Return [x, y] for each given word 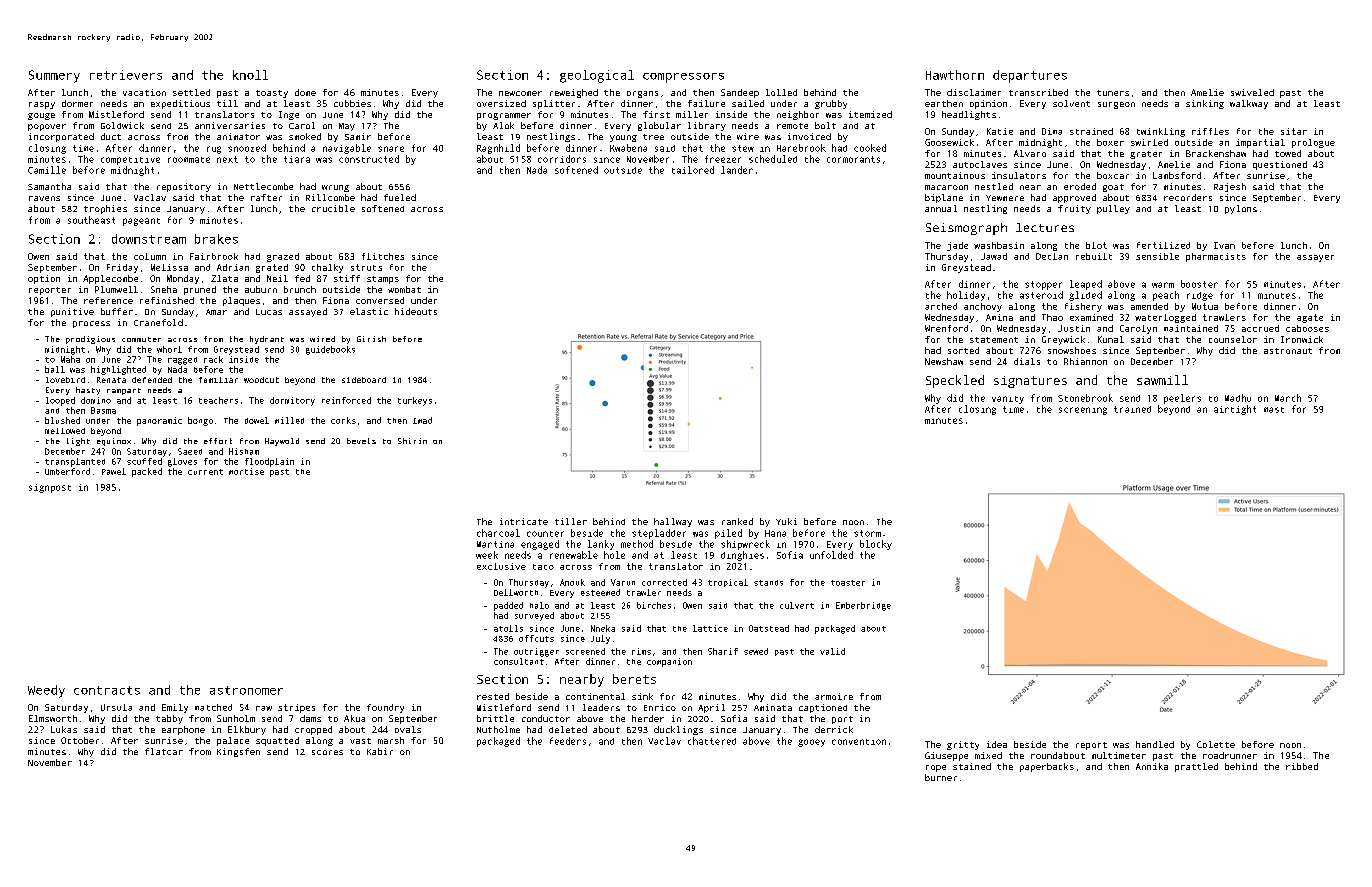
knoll [250, 75]
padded [508, 606]
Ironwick [1302, 339]
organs [642, 94]
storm [867, 533]
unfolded [831, 555]
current [205, 472]
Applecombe [110, 279]
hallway [673, 522]
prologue [1313, 143]
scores [327, 752]
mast [1274, 410]
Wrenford [946, 328]
